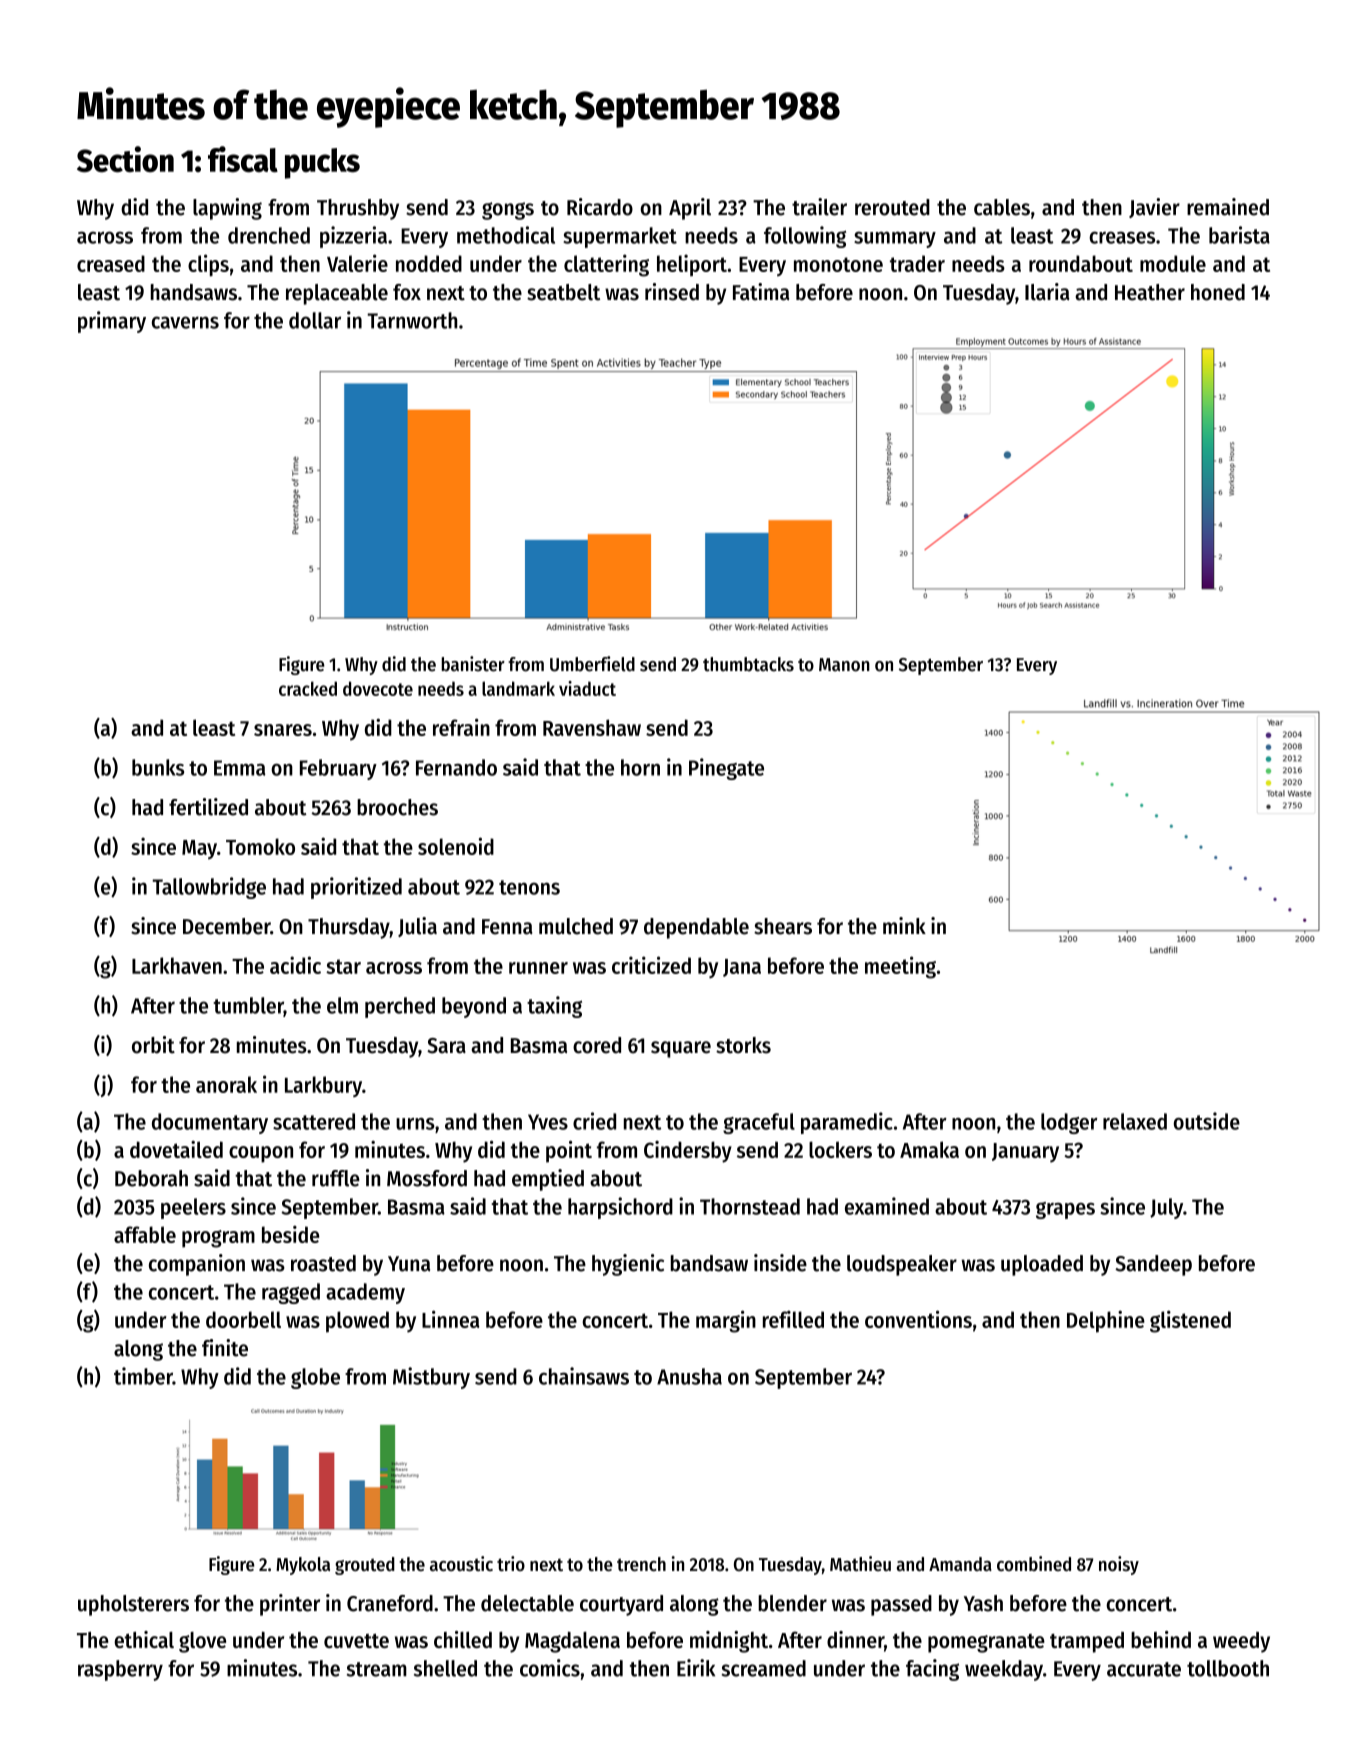 This screenshot has height=1743, width=1347. What do you see at coordinates (748, 664) in the screenshot?
I see `thumbtacks` at bounding box center [748, 664].
